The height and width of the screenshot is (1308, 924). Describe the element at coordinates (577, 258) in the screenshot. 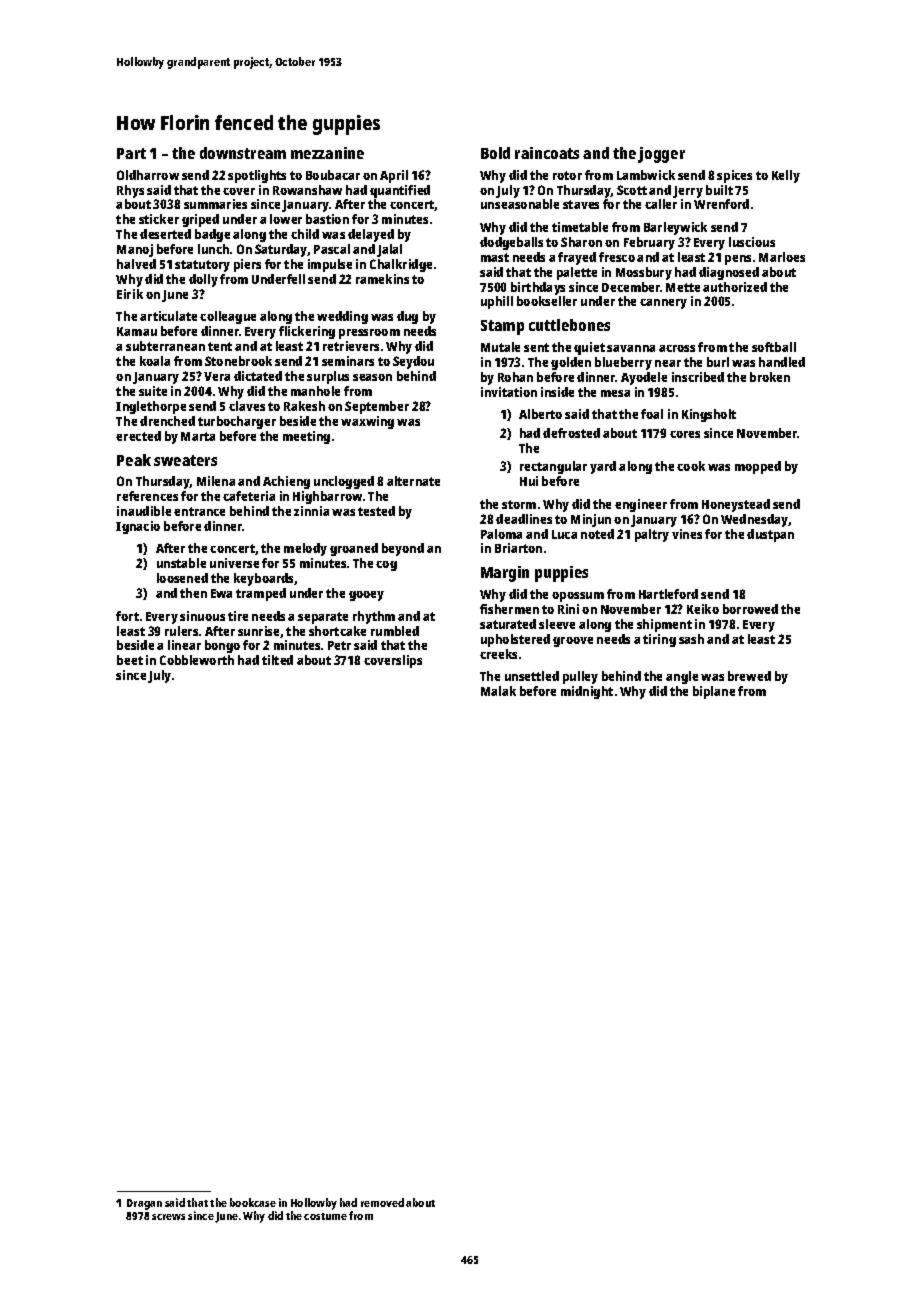

I see `frayed` at that location.
